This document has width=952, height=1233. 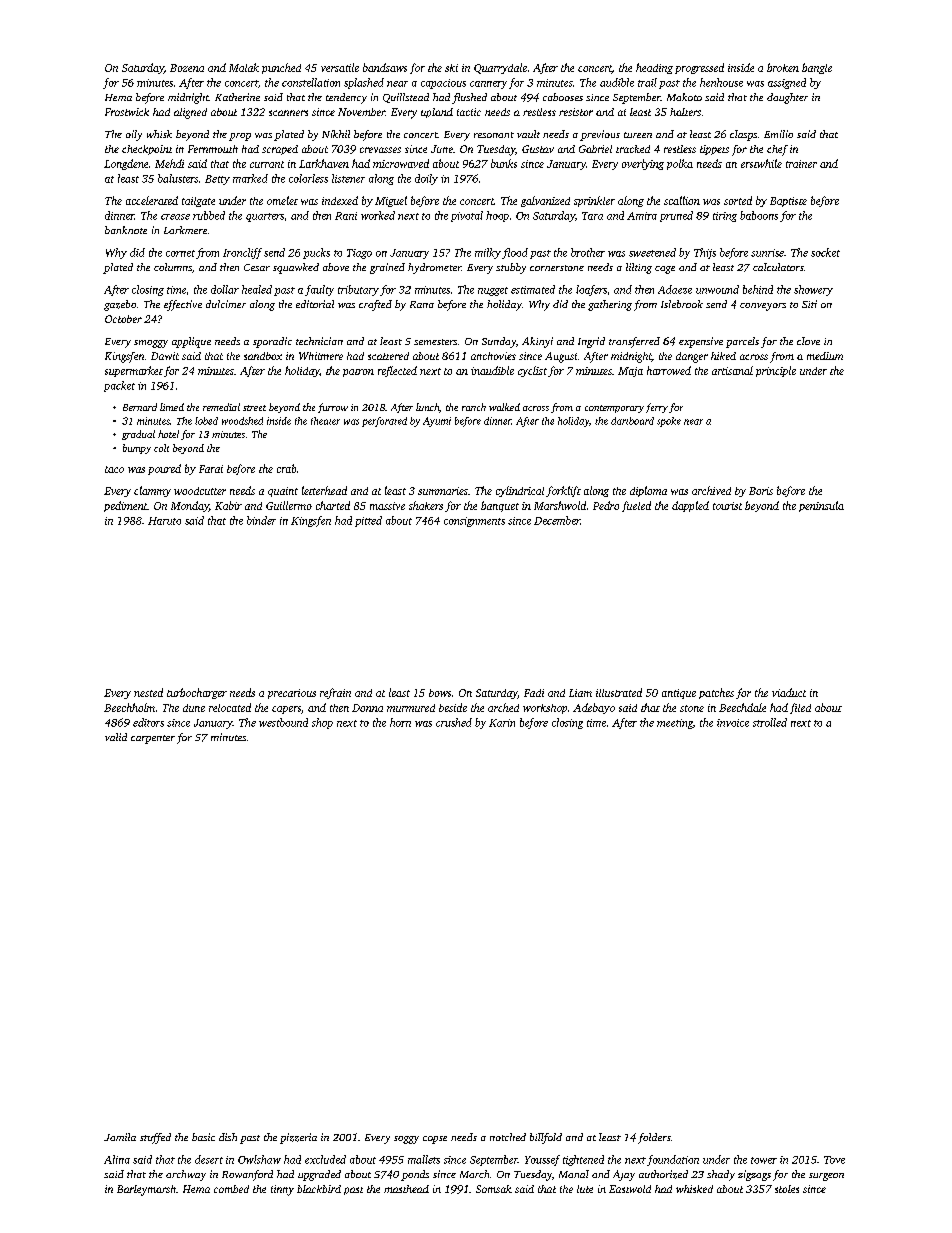 What do you see at coordinates (630, 1189) in the document?
I see `Eastwold` at bounding box center [630, 1189].
